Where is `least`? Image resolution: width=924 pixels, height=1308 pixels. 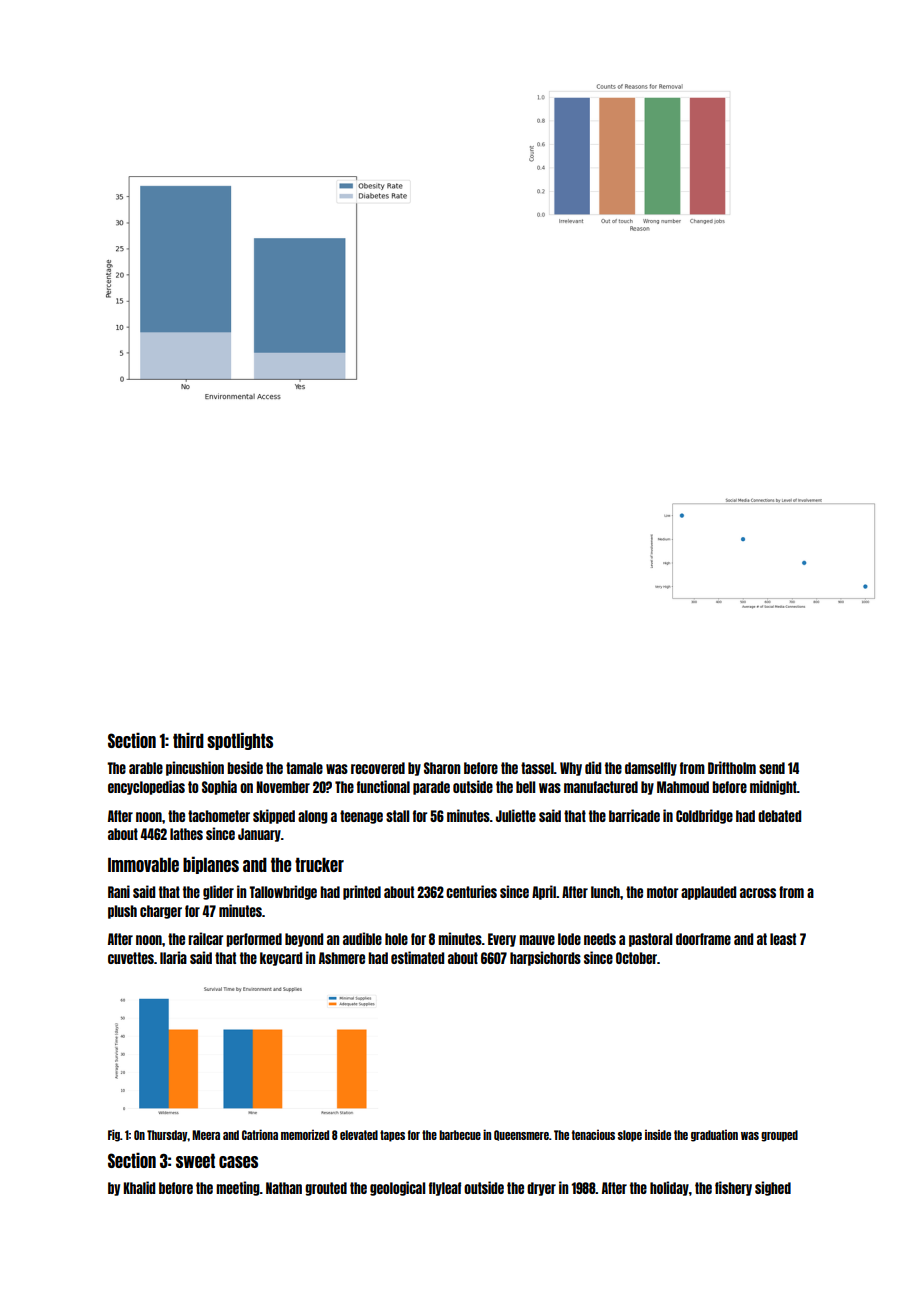 least is located at coordinates (783, 939).
